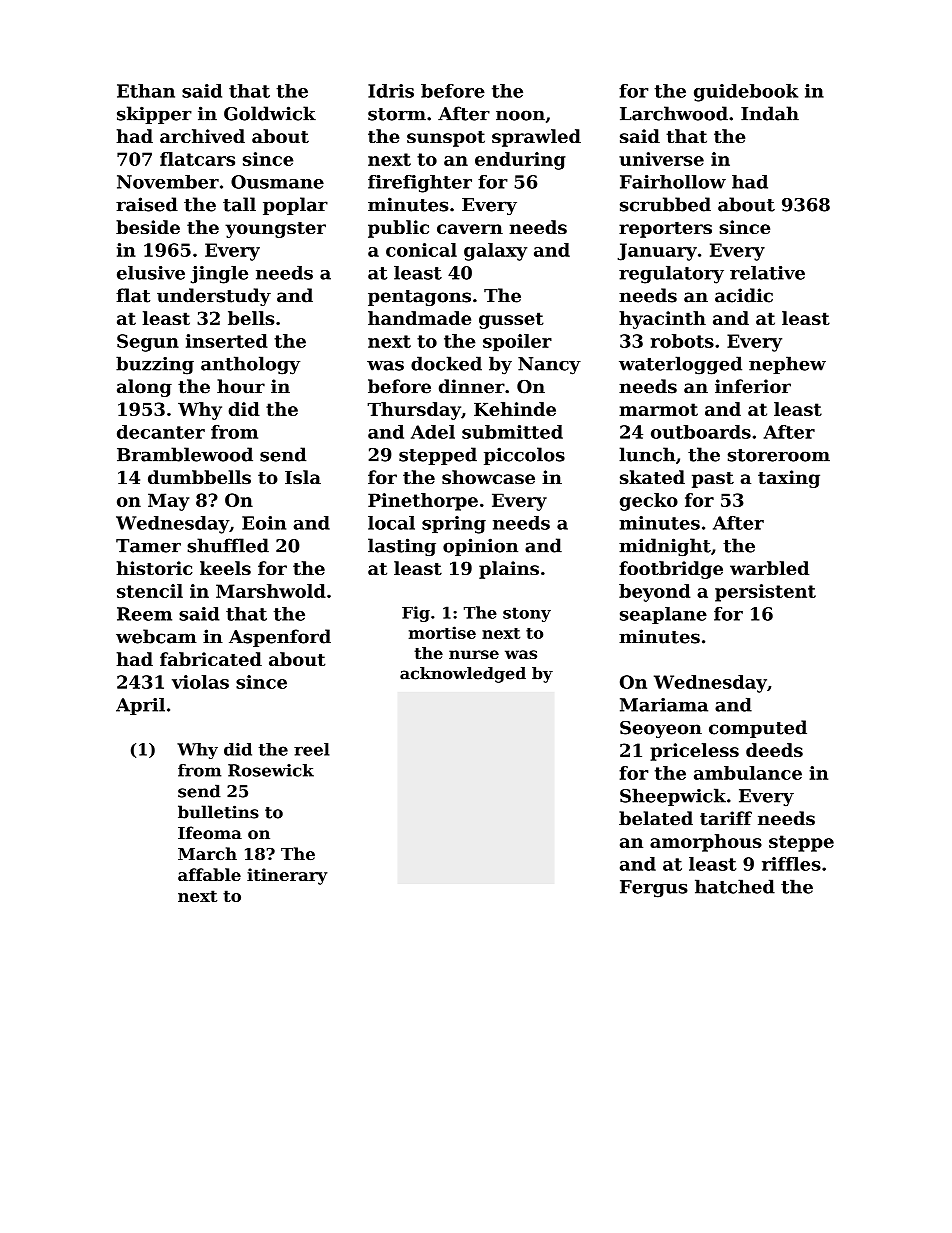  I want to click on Ethan, so click(146, 91).
